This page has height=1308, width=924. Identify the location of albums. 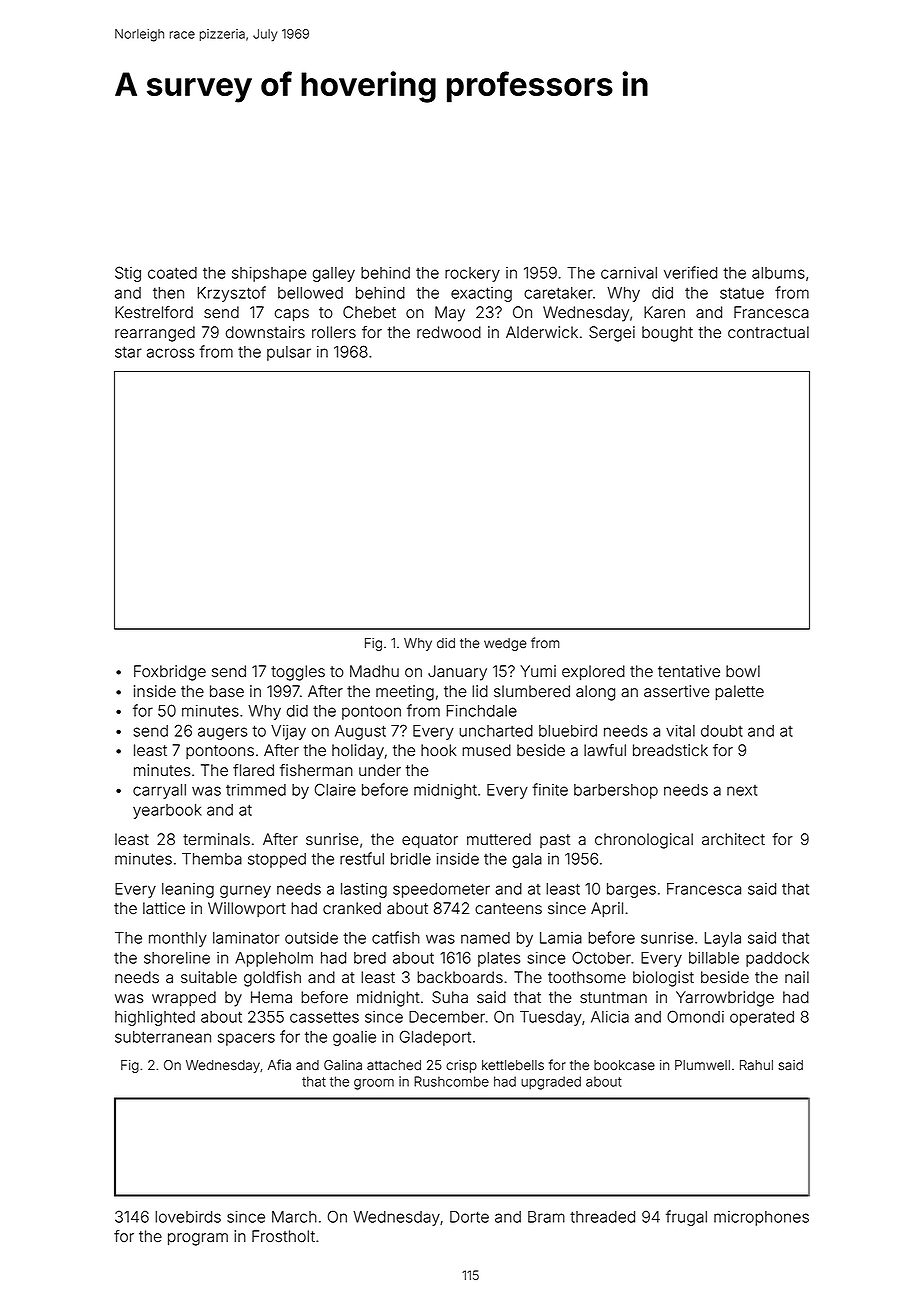
(778, 273).
